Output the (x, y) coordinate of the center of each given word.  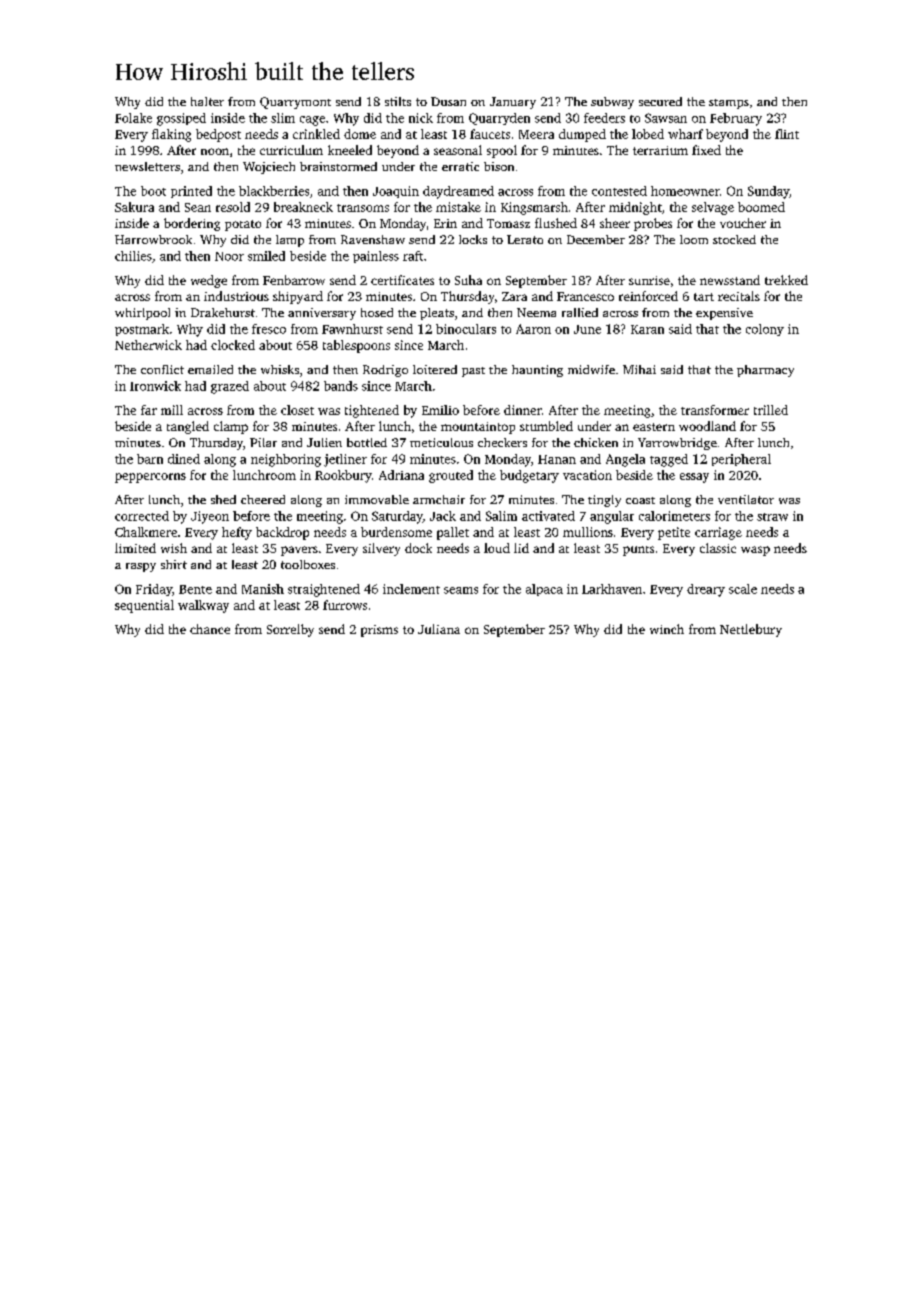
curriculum (291, 150)
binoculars (466, 329)
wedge (209, 281)
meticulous (441, 442)
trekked (786, 280)
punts (638, 551)
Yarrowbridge (677, 444)
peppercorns (150, 478)
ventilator (746, 499)
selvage (713, 208)
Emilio (440, 410)
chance (210, 629)
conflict (162, 369)
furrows (345, 605)
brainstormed (338, 166)
